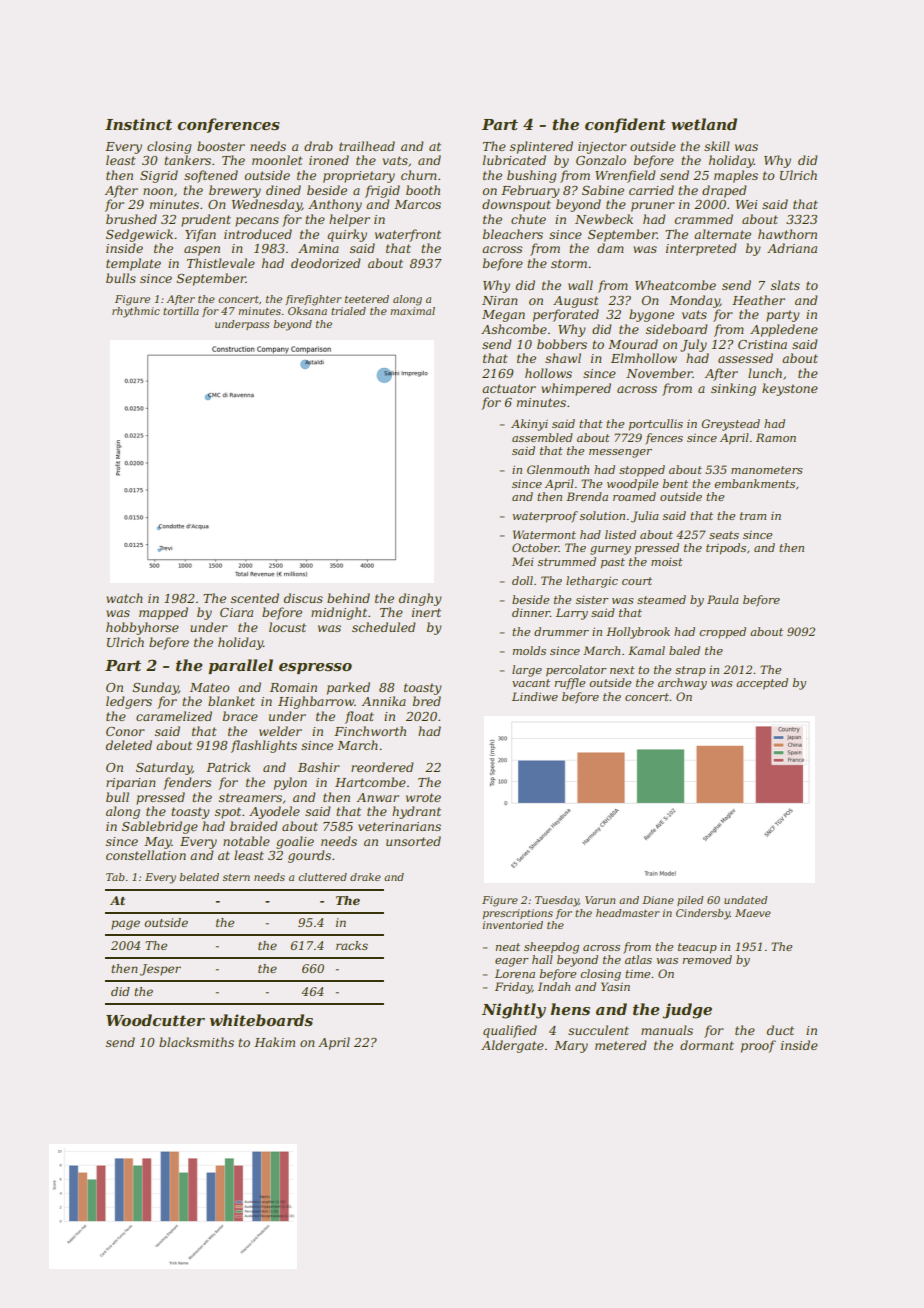 This image has height=1308, width=924. What do you see at coordinates (723, 599) in the image?
I see `Paula` at bounding box center [723, 599].
